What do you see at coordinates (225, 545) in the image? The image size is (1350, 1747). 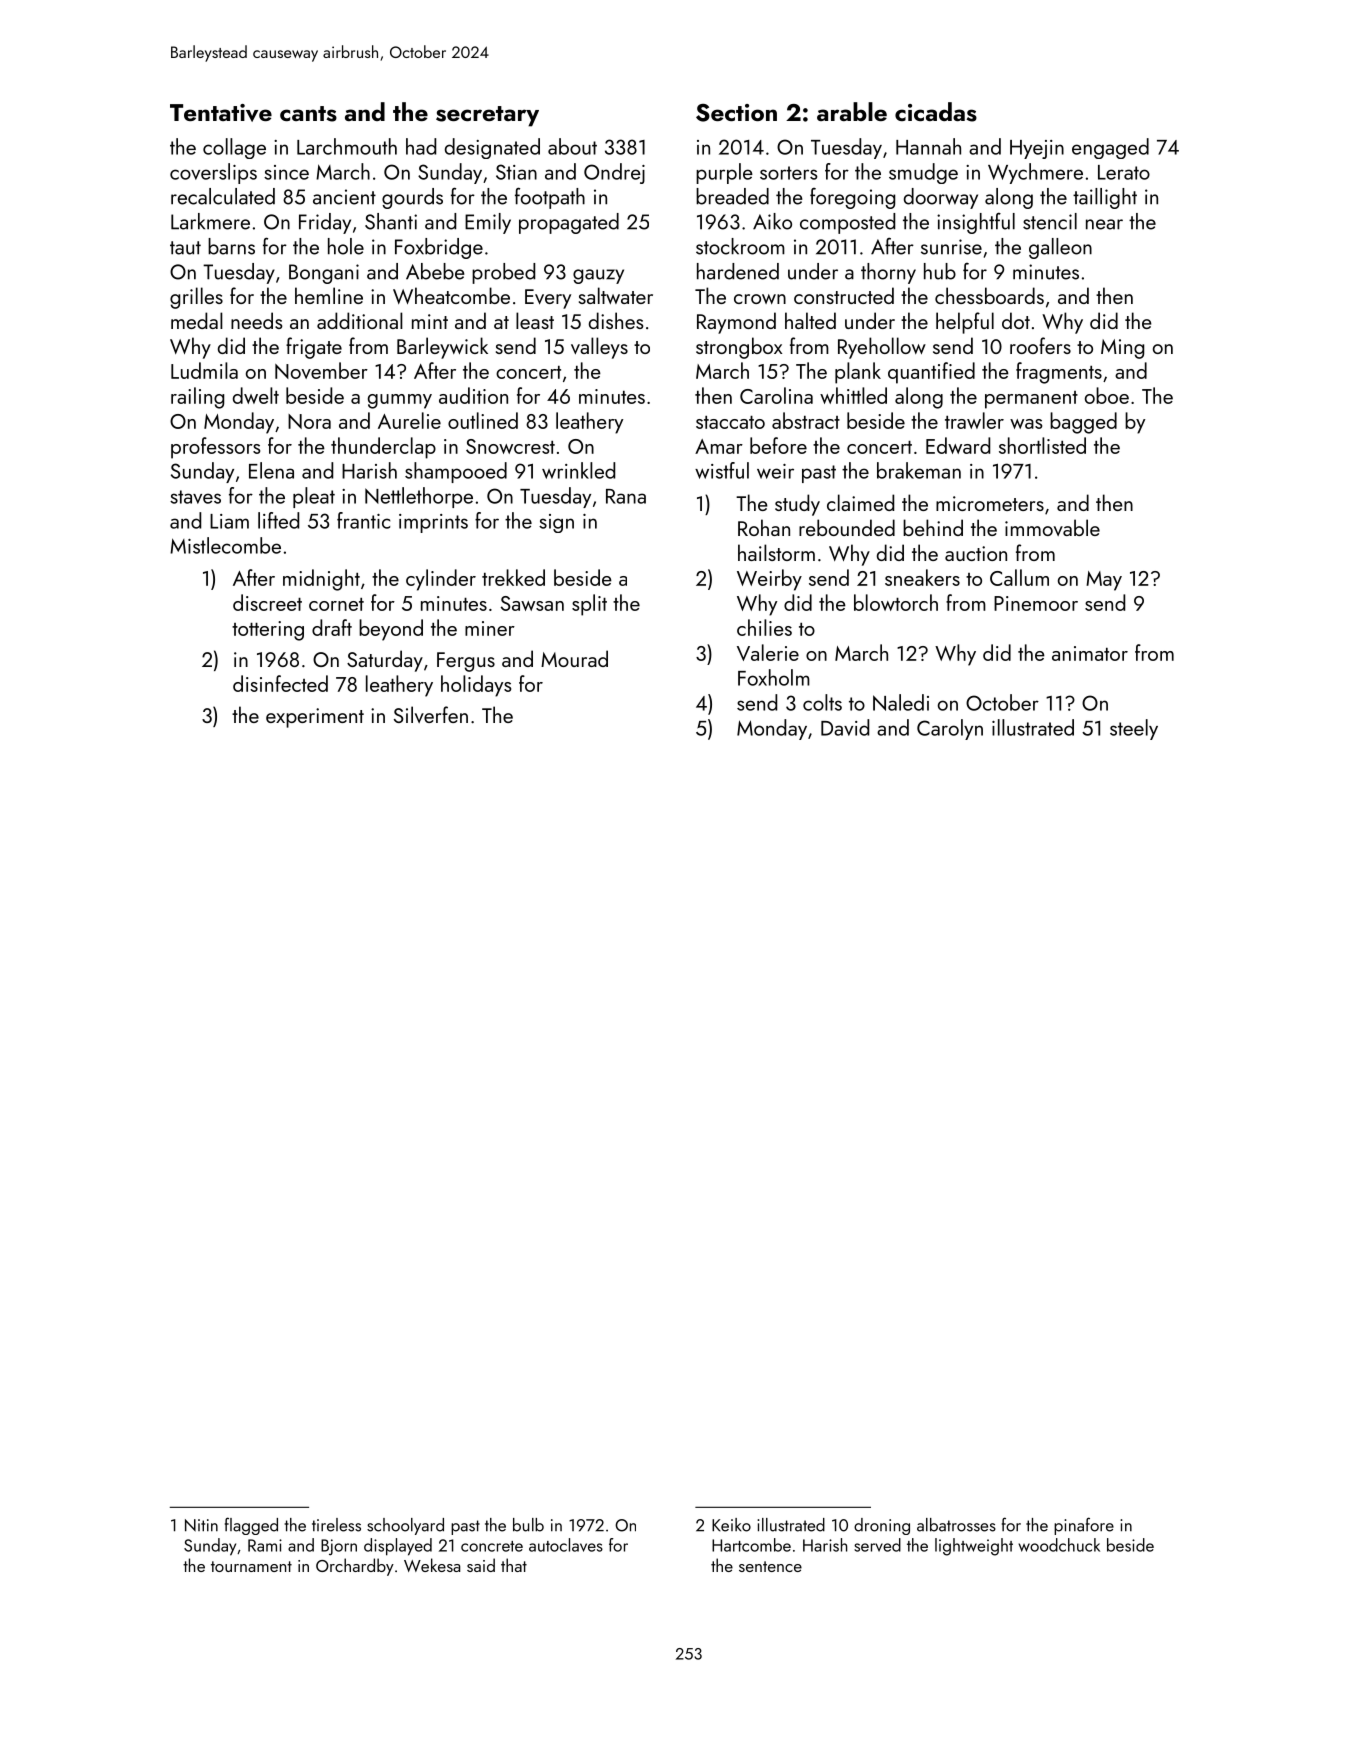 I see `Mistlecombe` at bounding box center [225, 545].
